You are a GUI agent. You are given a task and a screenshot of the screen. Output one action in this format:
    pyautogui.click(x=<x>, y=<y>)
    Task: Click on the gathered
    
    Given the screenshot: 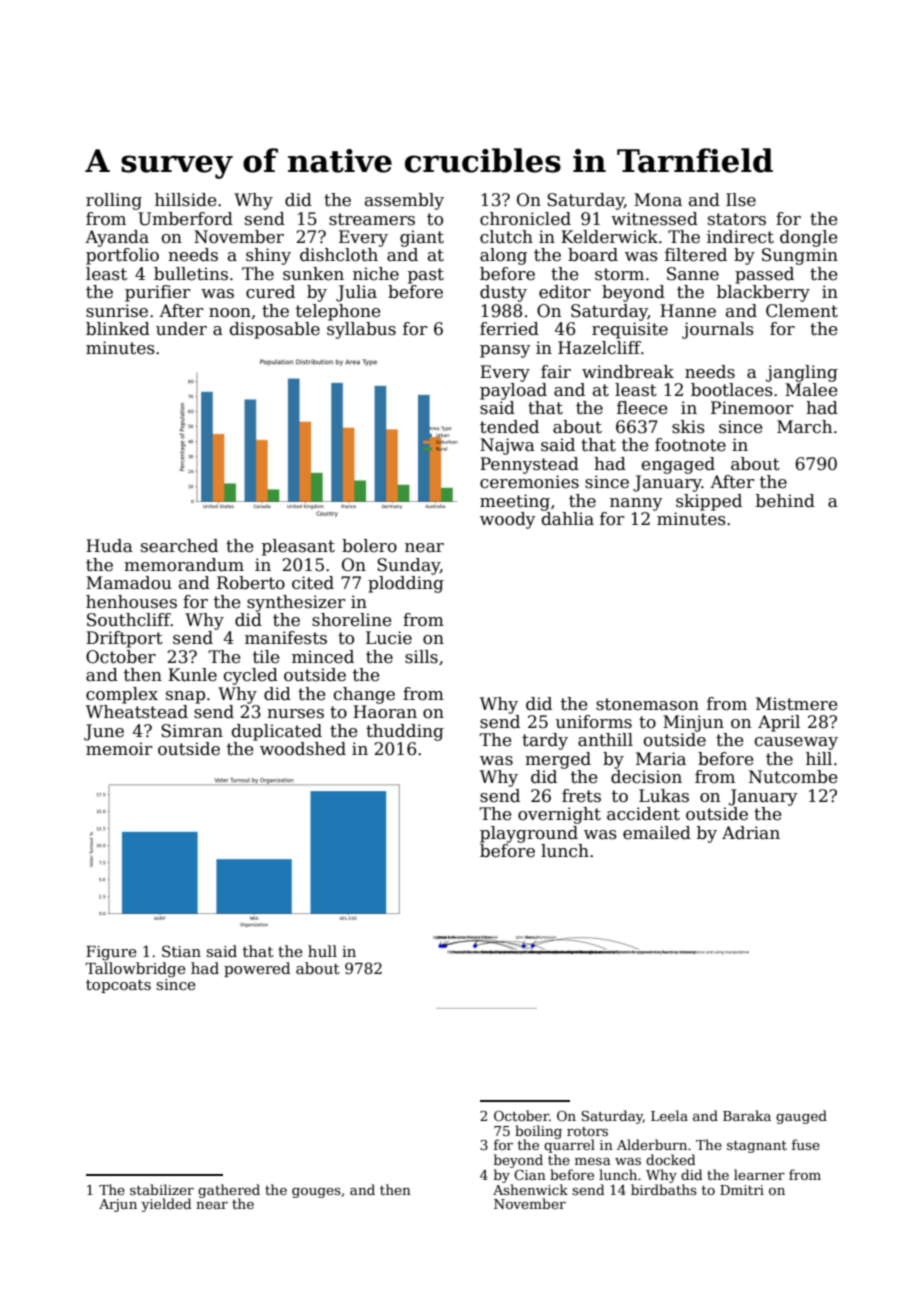 What is the action you would take?
    pyautogui.click(x=229, y=1191)
